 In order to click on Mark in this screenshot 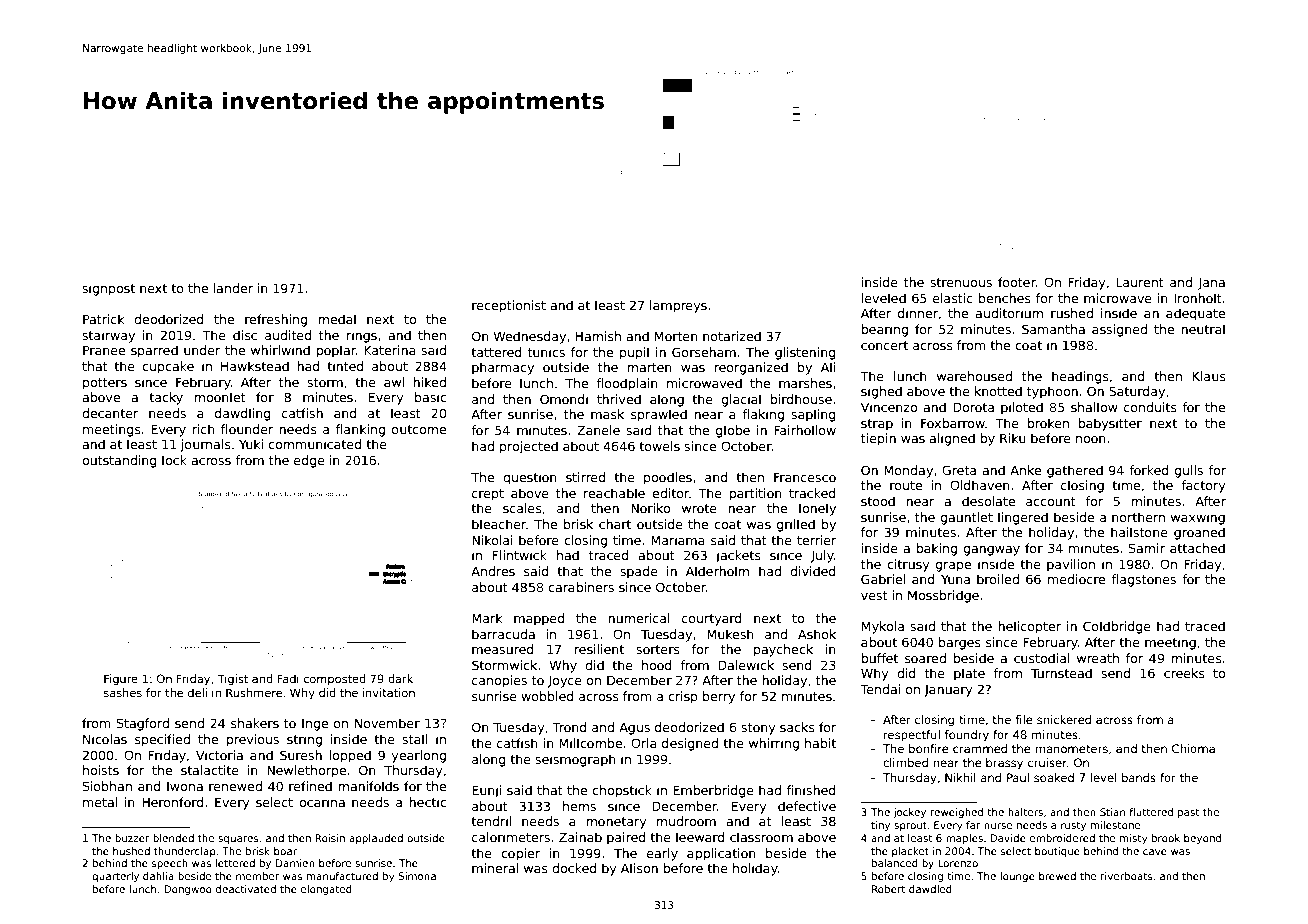, I will do `click(487, 618)`.
